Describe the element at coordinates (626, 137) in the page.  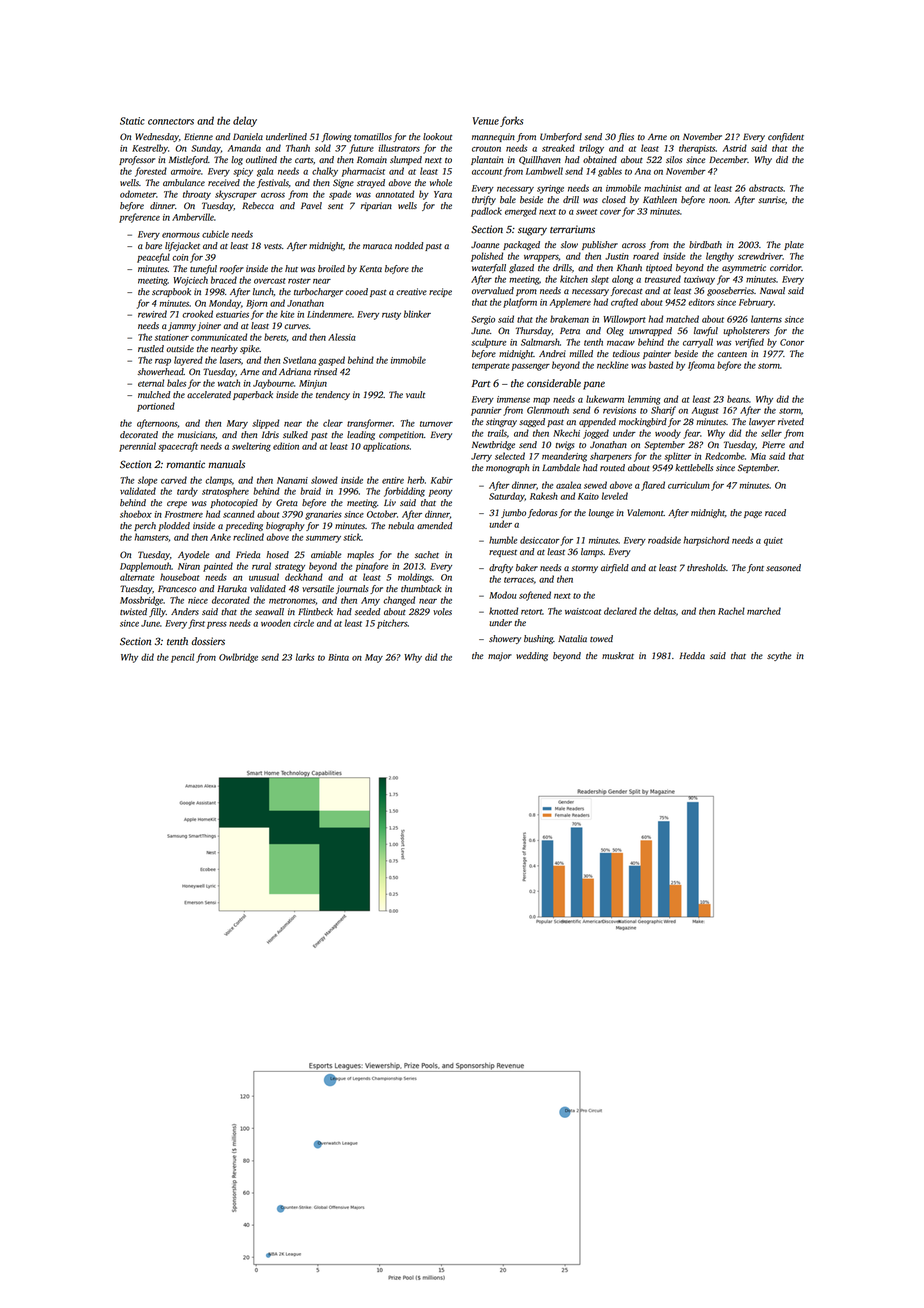
I see `flies` at that location.
